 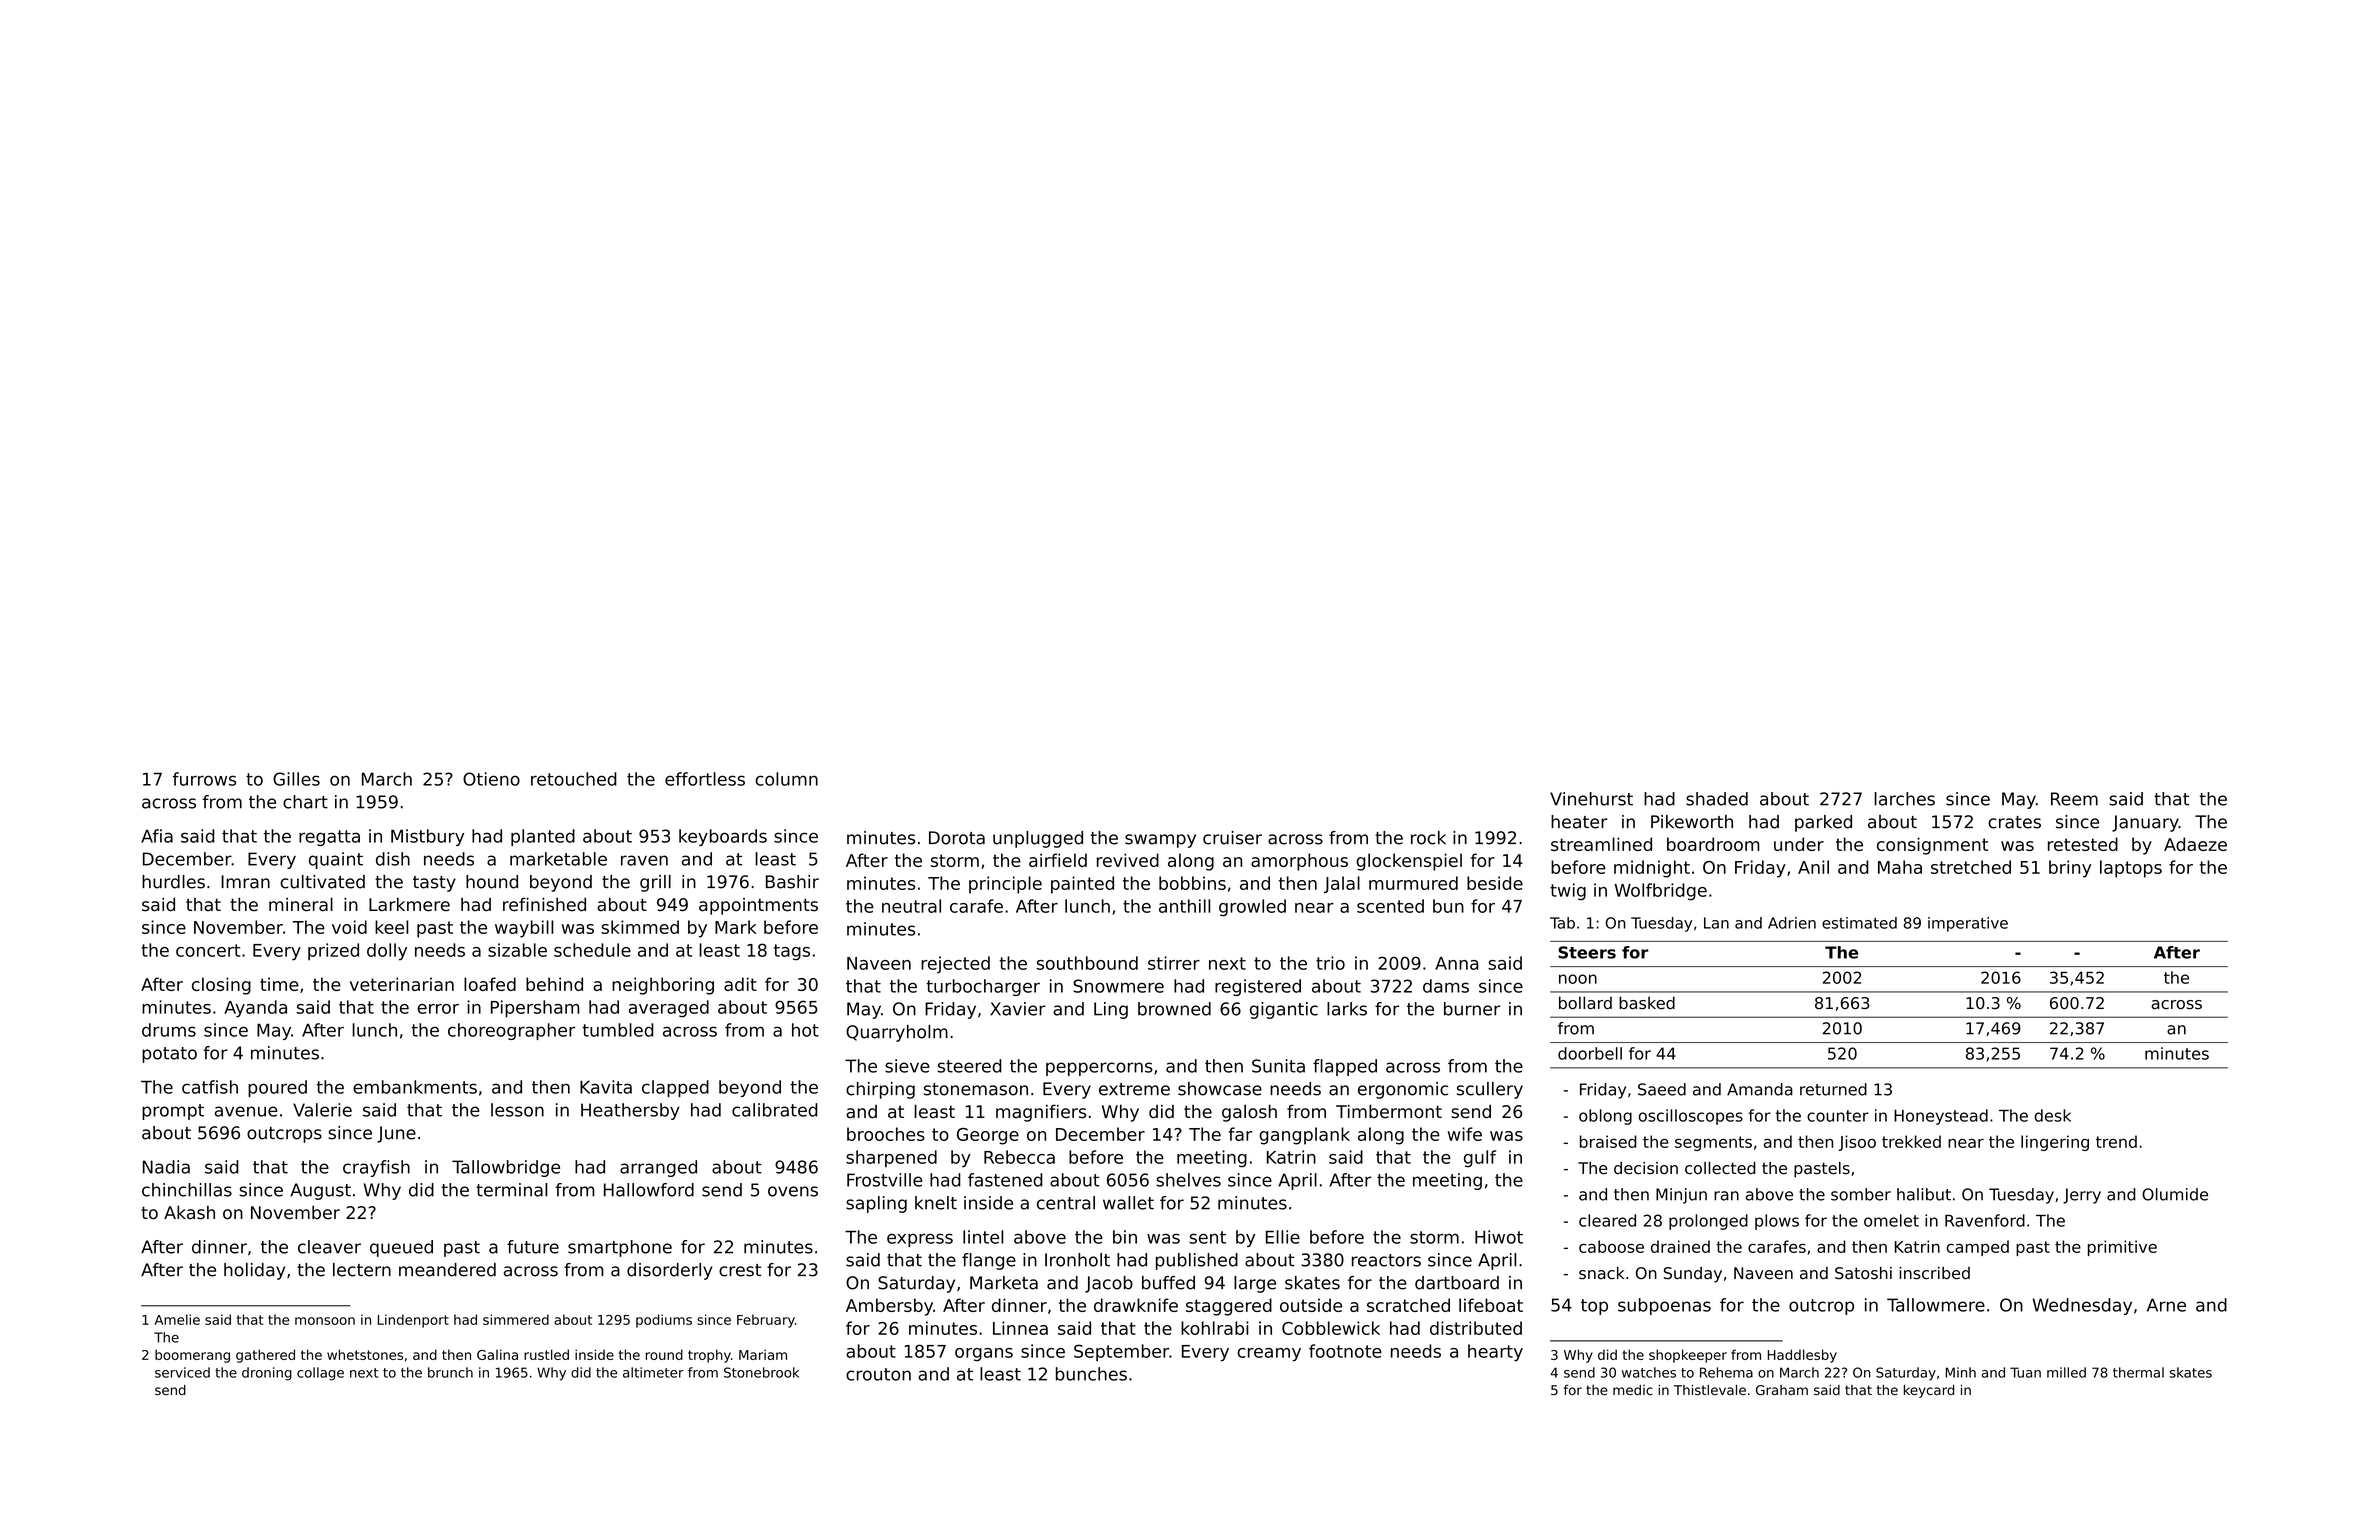 I want to click on column, so click(x=786, y=779).
